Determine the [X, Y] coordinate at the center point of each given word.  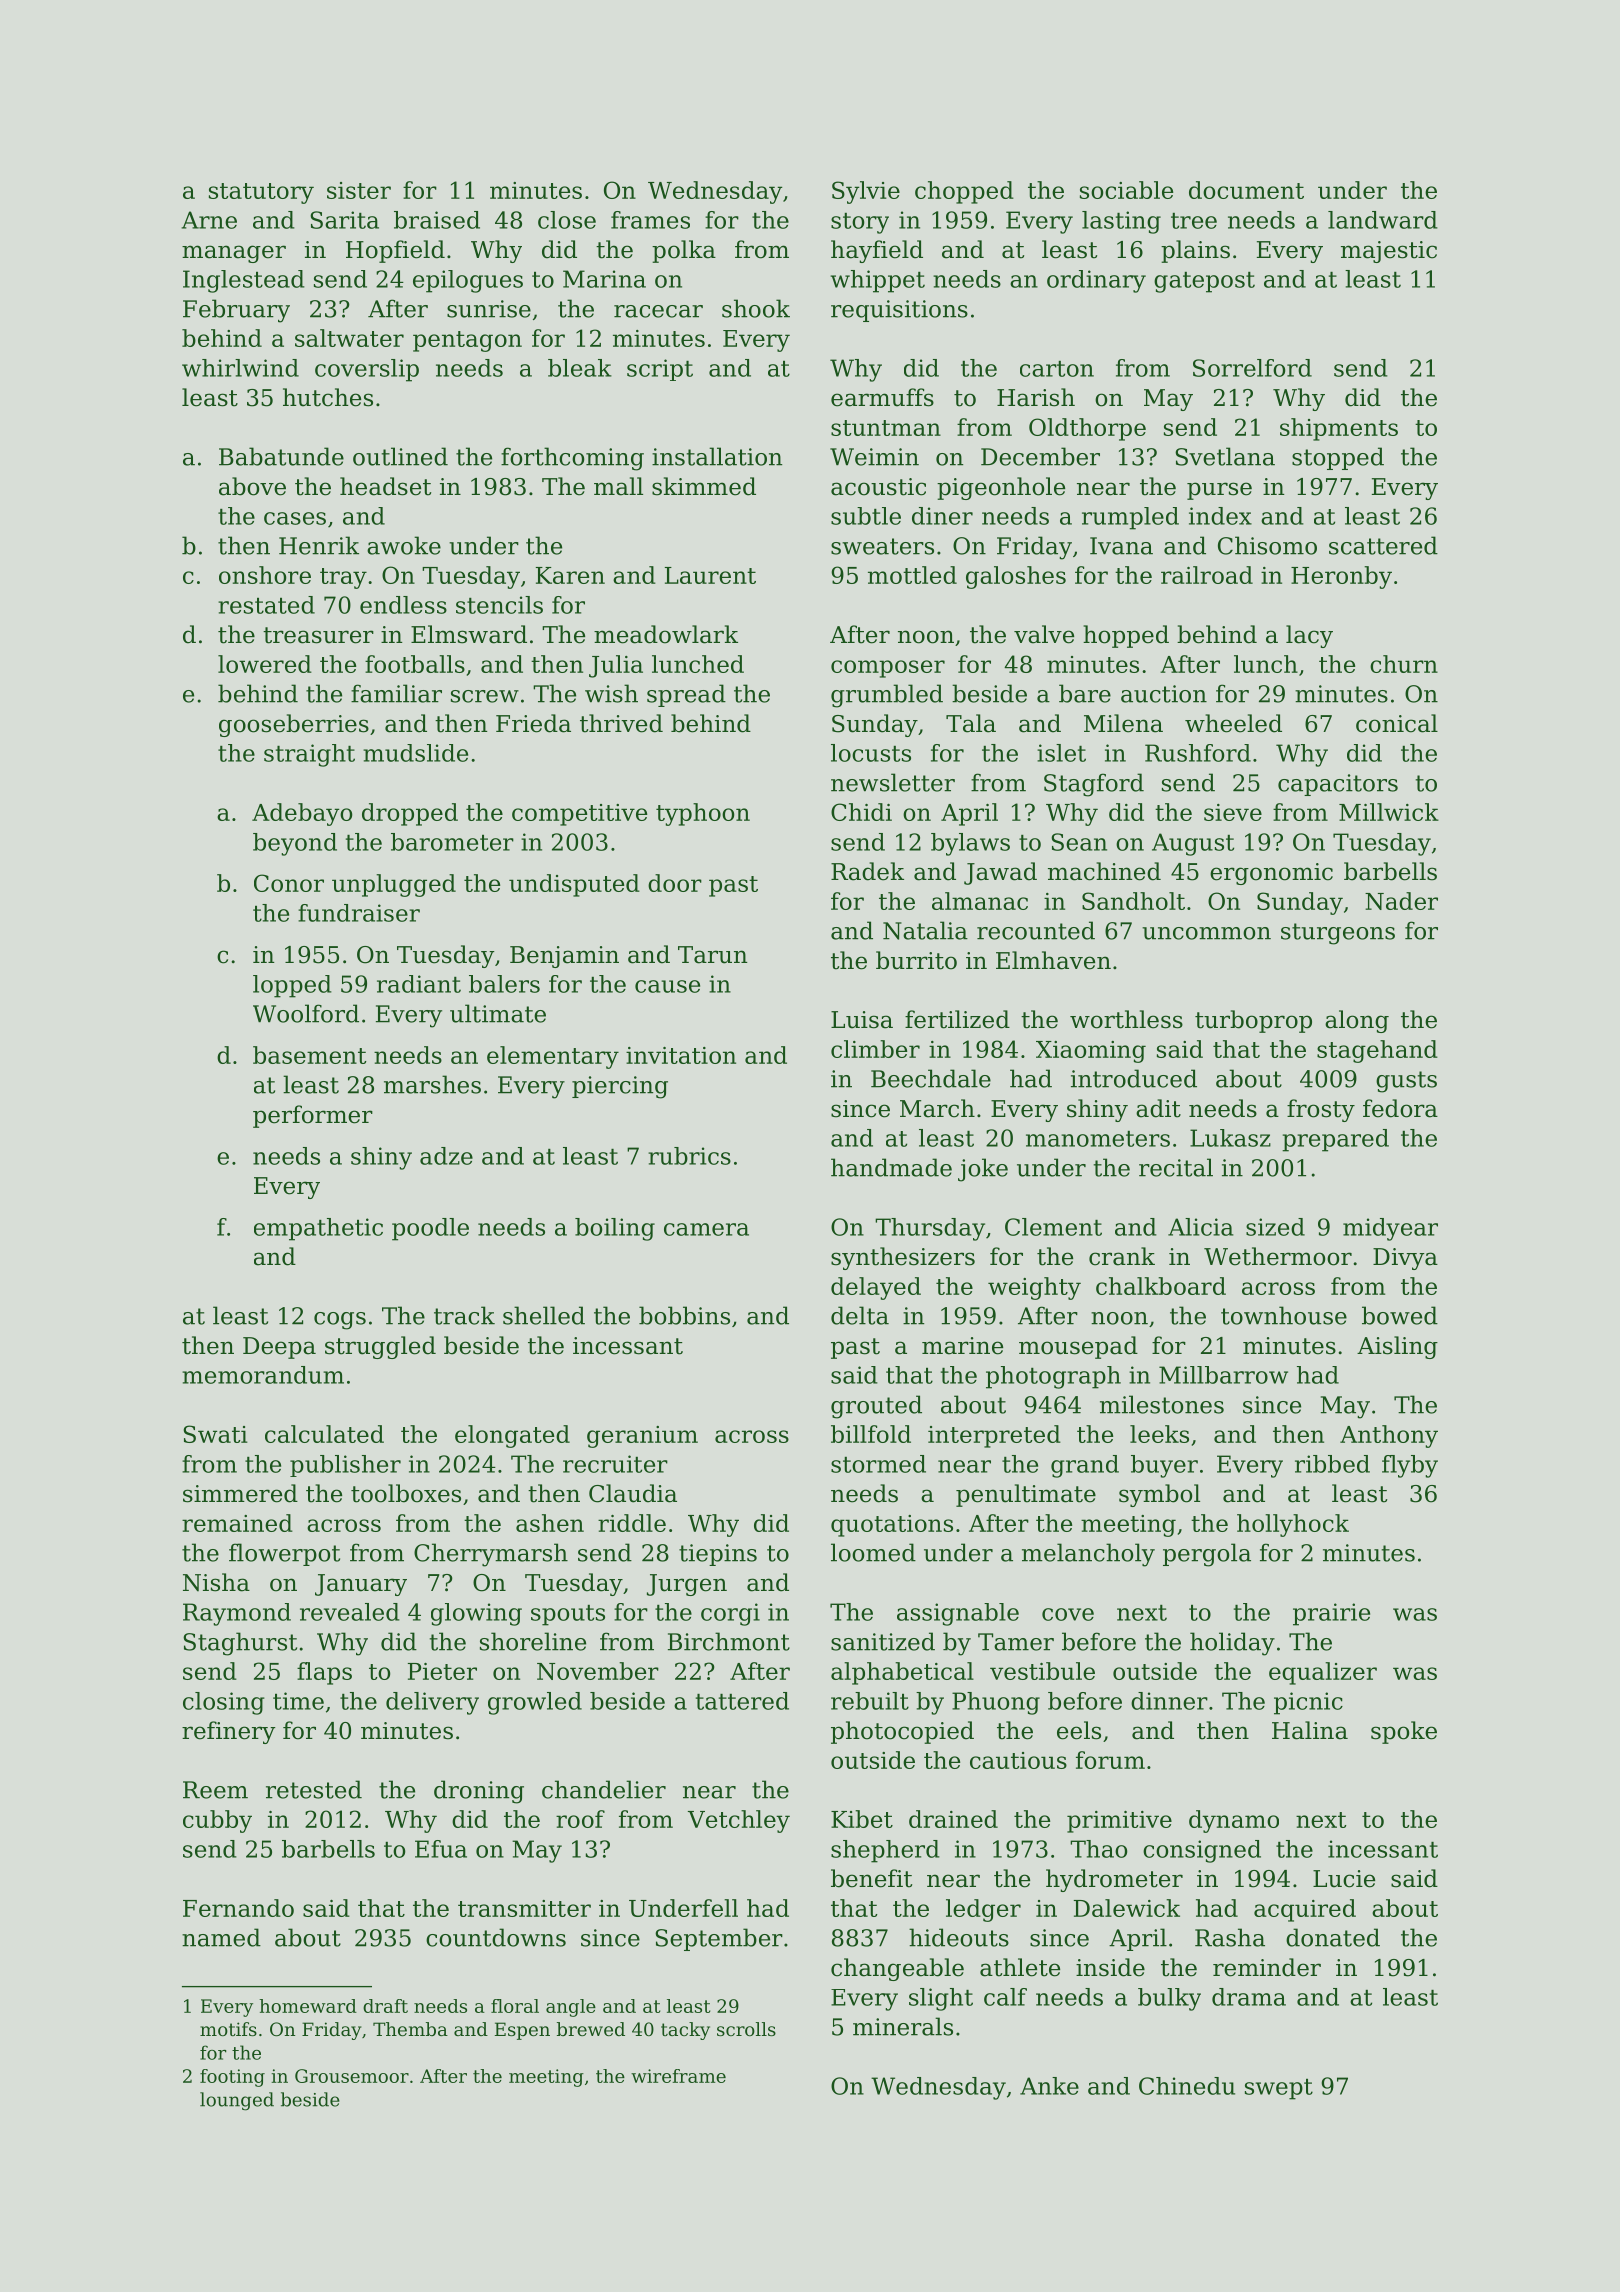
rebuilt [870, 1701]
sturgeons [1338, 934]
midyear [1390, 1229]
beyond [295, 844]
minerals [903, 2026]
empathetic [318, 1229]
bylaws [970, 844]
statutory [261, 193]
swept [1279, 2089]
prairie [1331, 1614]
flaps [324, 1673]
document [1246, 190]
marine [962, 1346]
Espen [522, 2031]
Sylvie [866, 192]
